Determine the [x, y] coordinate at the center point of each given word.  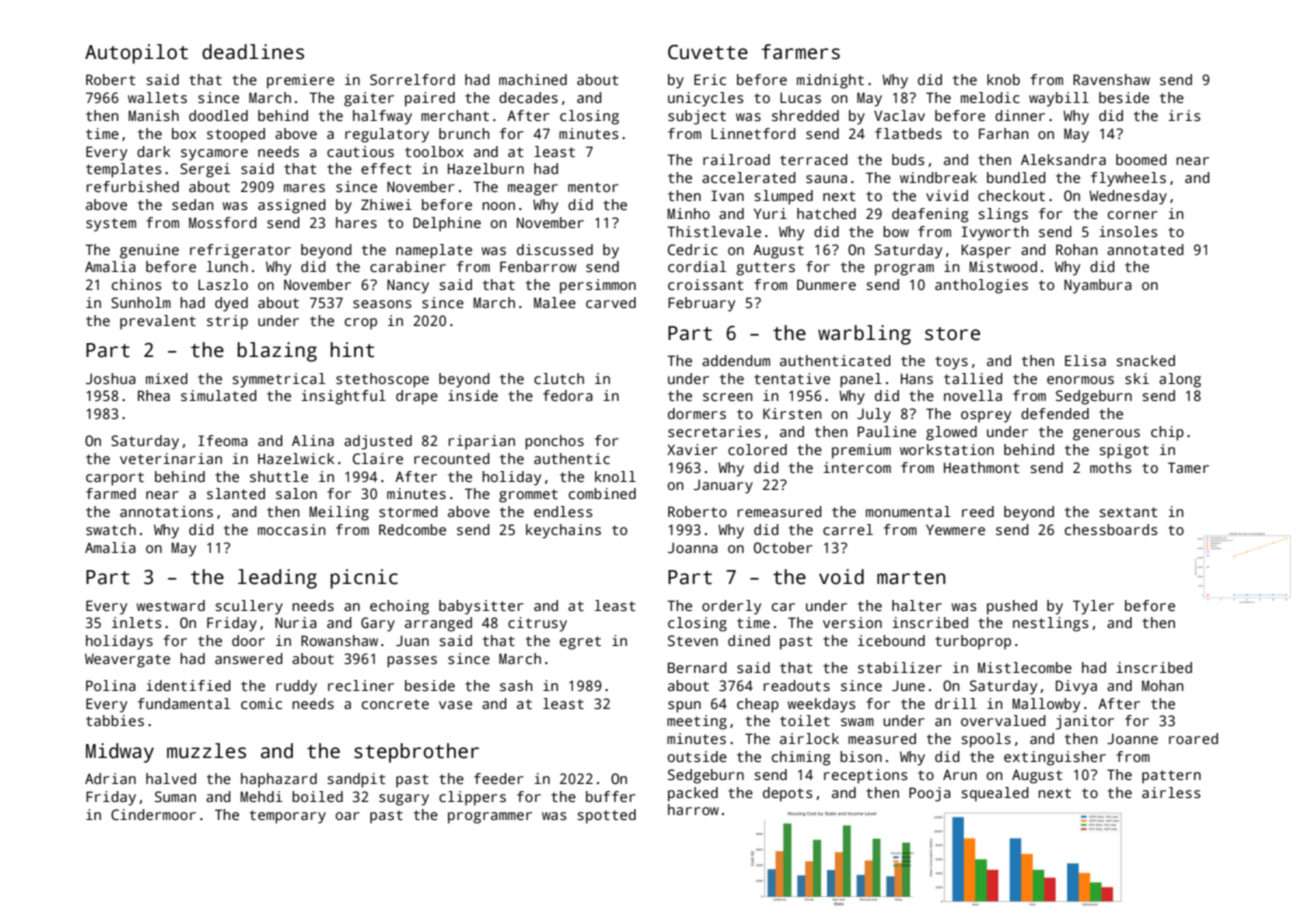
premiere [300, 81]
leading [277, 579]
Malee [555, 302]
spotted [606, 816]
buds [908, 159]
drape [417, 397]
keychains [563, 531]
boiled [317, 796]
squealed [995, 794]
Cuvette [708, 52]
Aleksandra [1063, 159]
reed [978, 511]
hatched [826, 213]
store [952, 334]
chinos [136, 284]
